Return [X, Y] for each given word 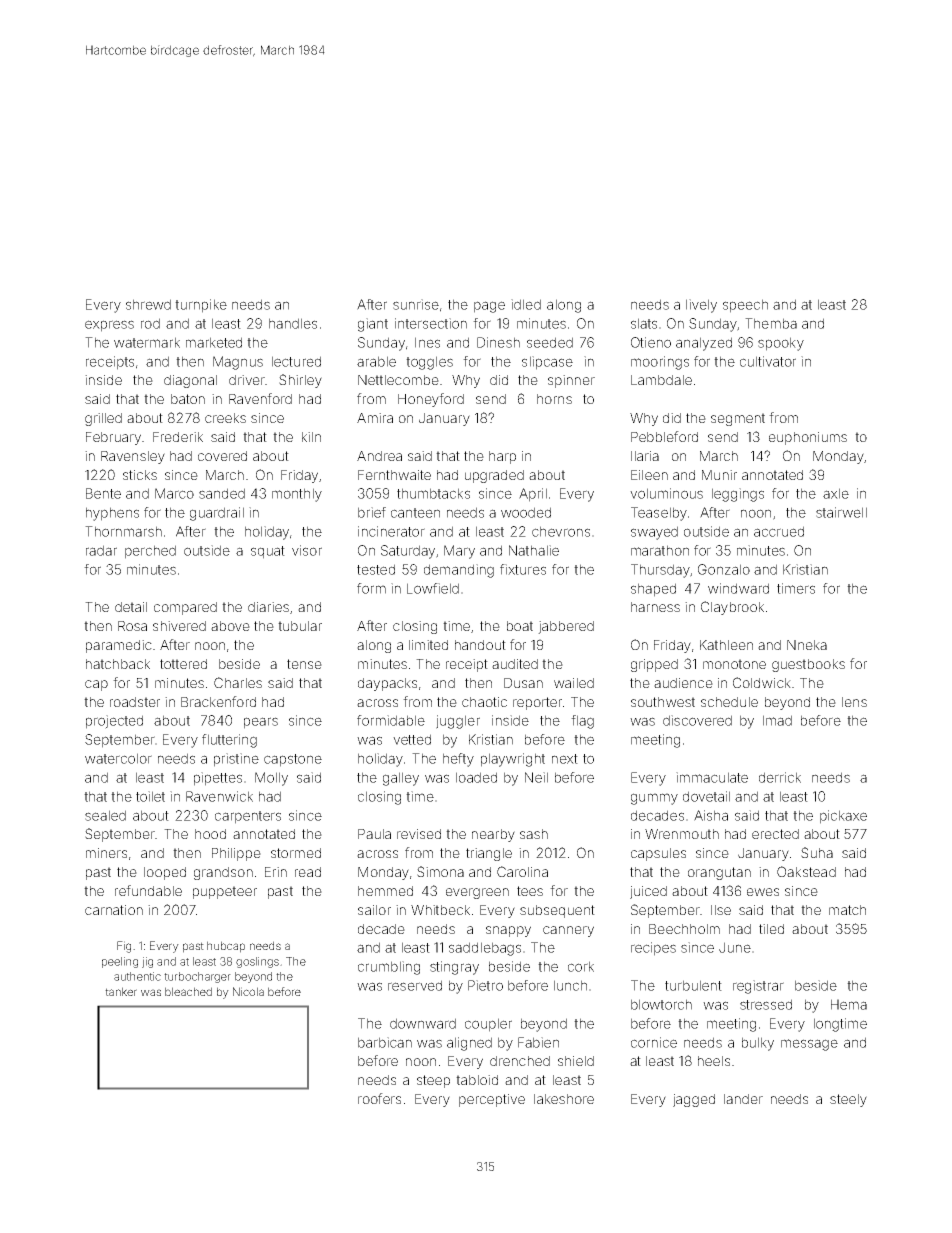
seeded [550, 342]
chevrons [561, 531]
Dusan [523, 683]
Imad [777, 720]
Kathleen [726, 645]
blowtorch [661, 1004]
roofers [379, 1098]
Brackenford [218, 701]
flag [582, 722]
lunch [570, 985]
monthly [297, 495]
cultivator [768, 361]
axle [836, 493]
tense [304, 664]
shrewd [148, 304]
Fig [124, 947]
